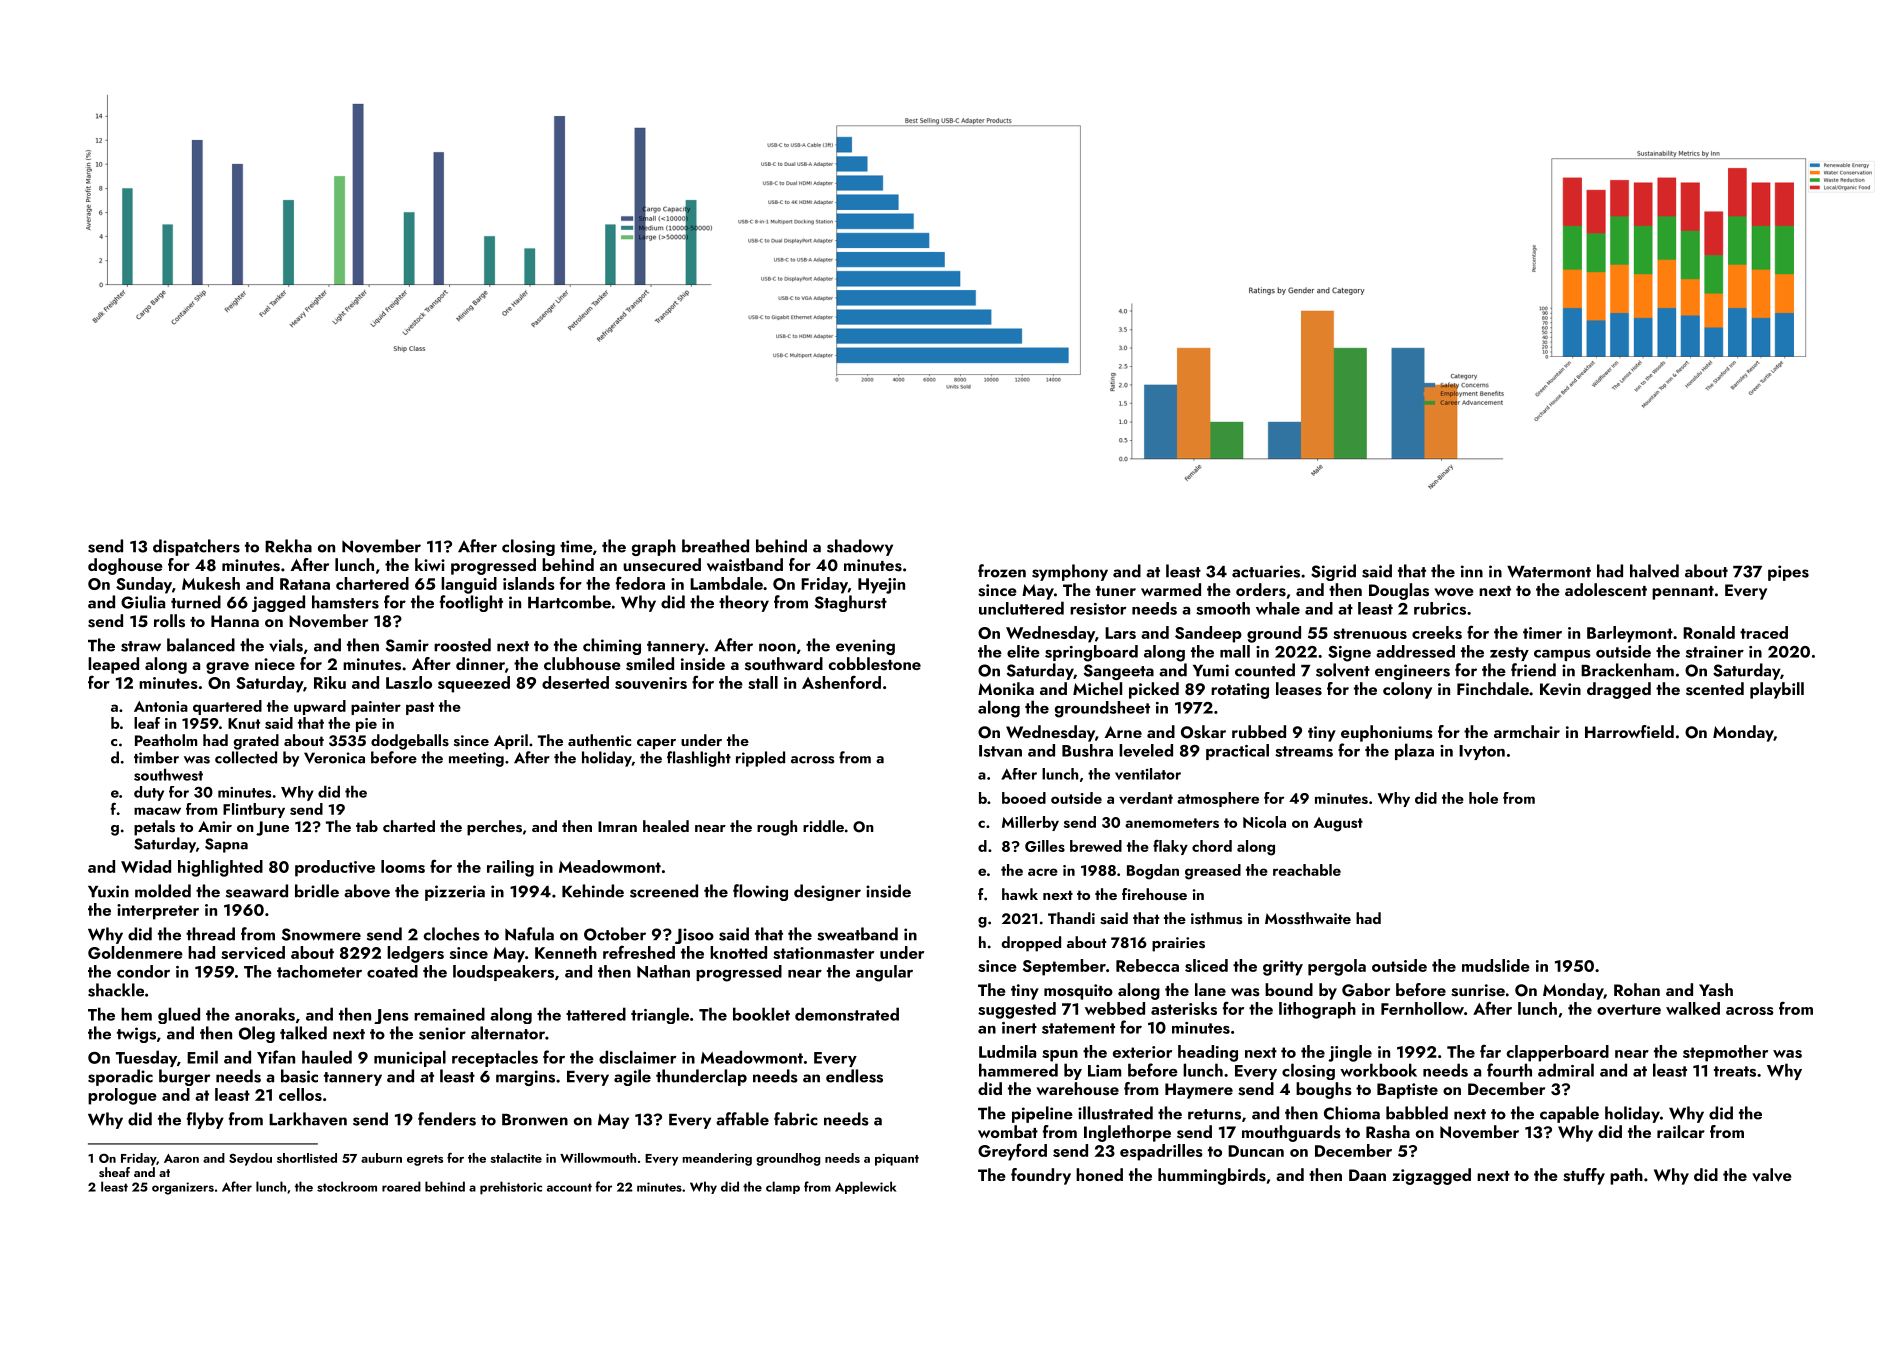  Describe the element at coordinates (897, 1160) in the document. I see `piquant` at that location.
